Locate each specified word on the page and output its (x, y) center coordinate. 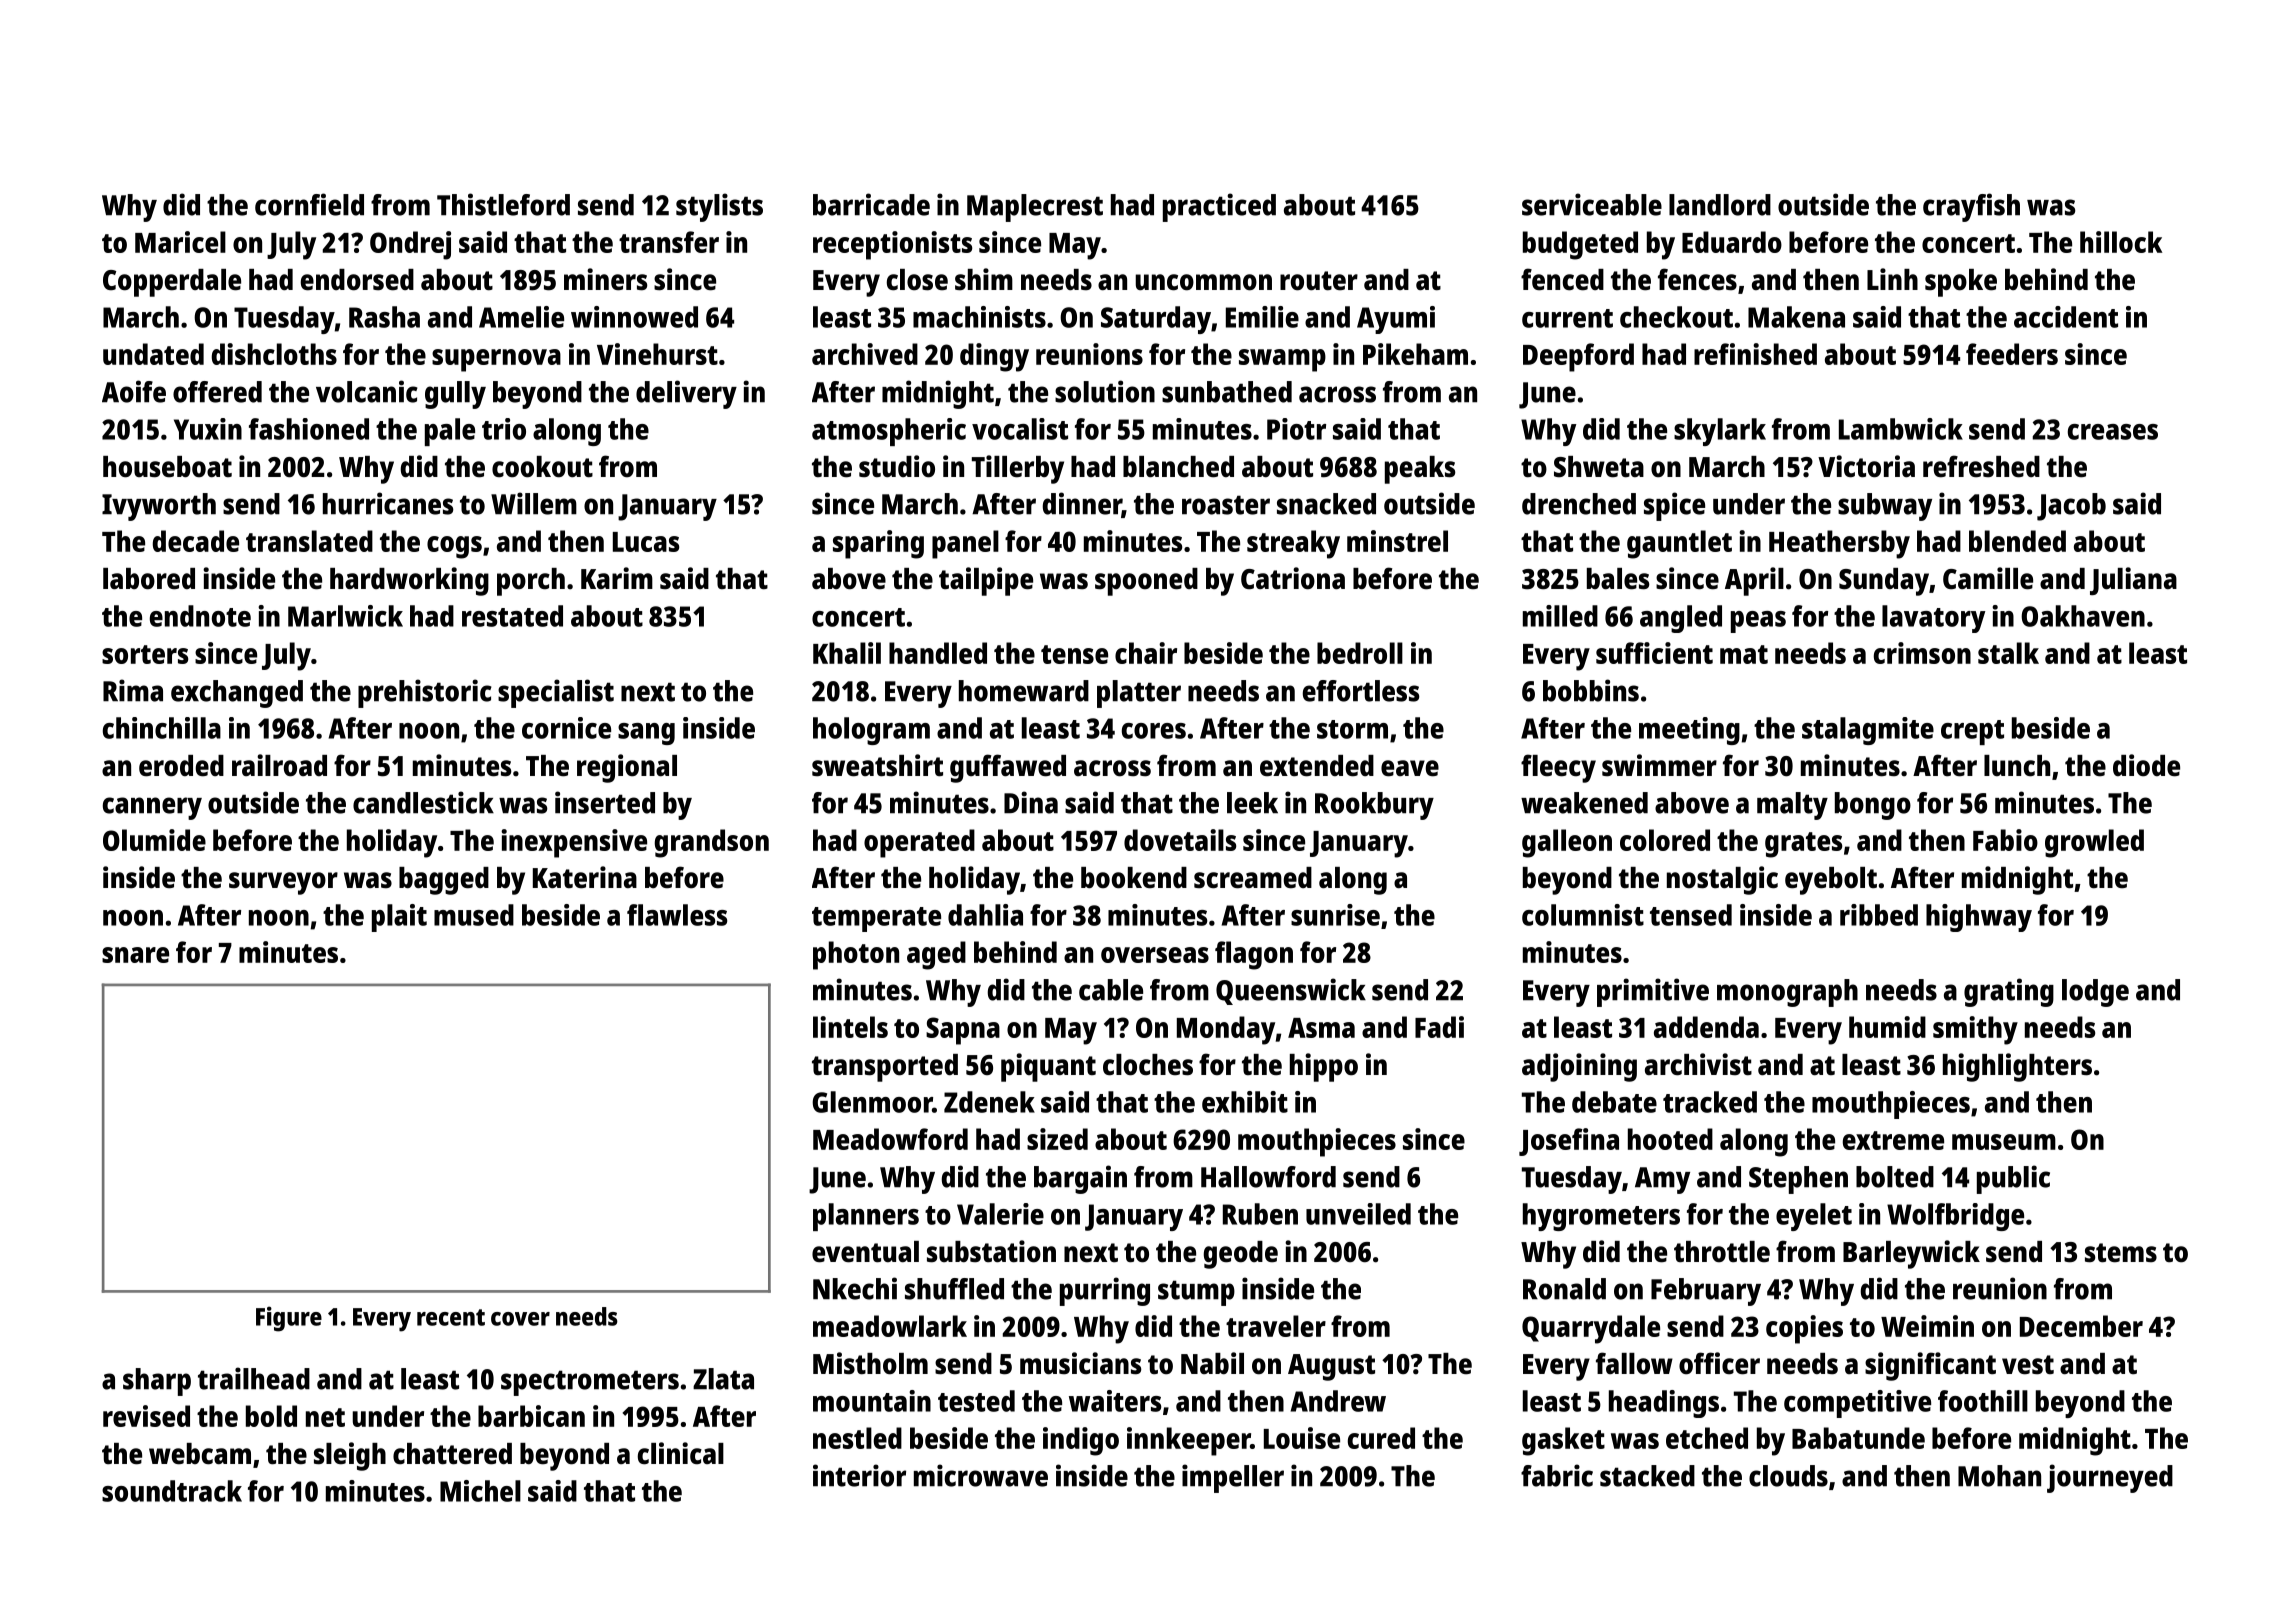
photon (856, 955)
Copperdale (172, 283)
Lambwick (1901, 429)
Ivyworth (159, 507)
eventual (865, 1252)
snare (135, 955)
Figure (289, 1319)
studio (897, 466)
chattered (452, 1454)
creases (2113, 432)
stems (2121, 1253)
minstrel (1397, 541)
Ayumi (1396, 320)
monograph (1787, 993)
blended (2017, 541)
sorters (145, 654)
